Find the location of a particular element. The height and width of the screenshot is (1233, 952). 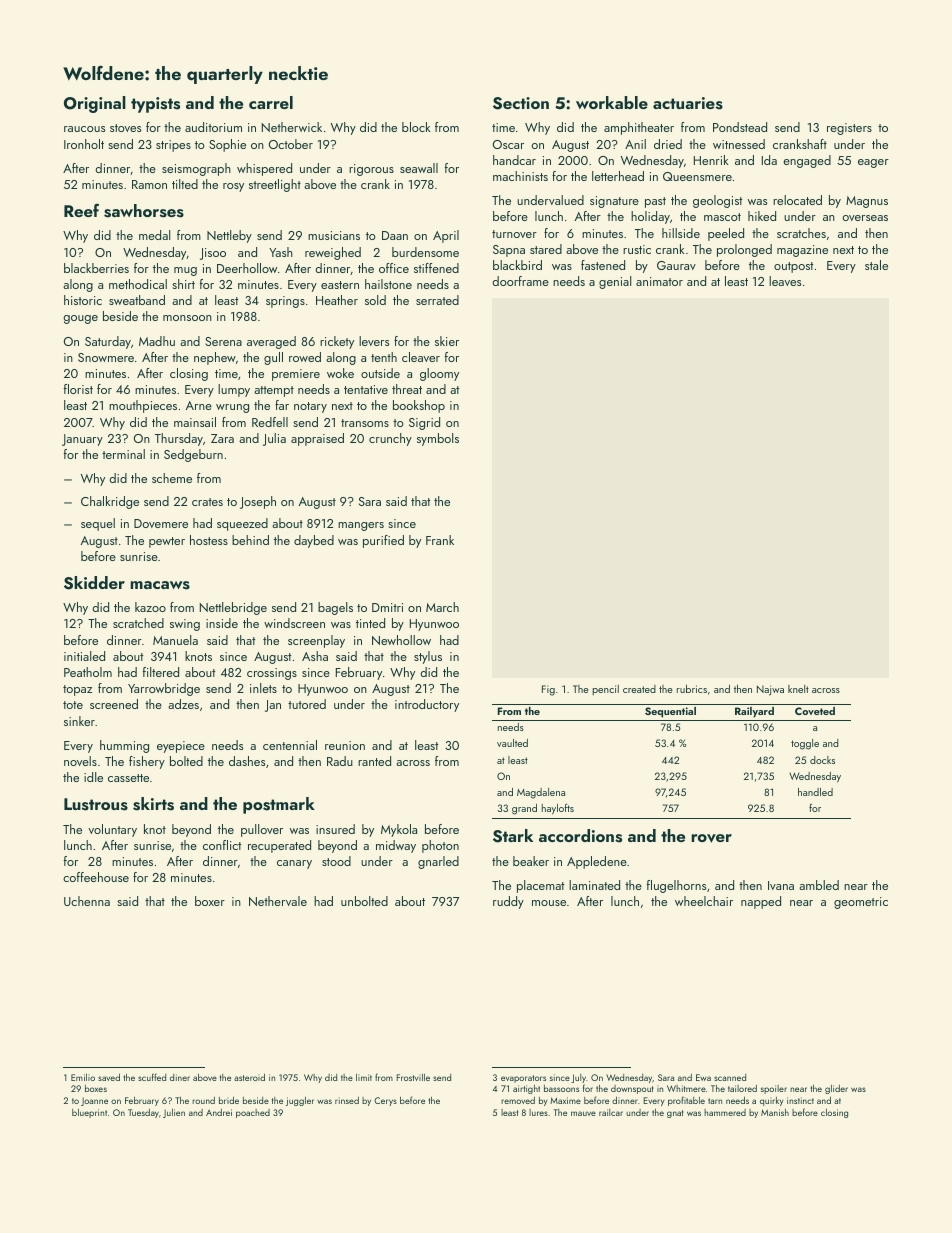

saved is located at coordinates (109, 1077).
